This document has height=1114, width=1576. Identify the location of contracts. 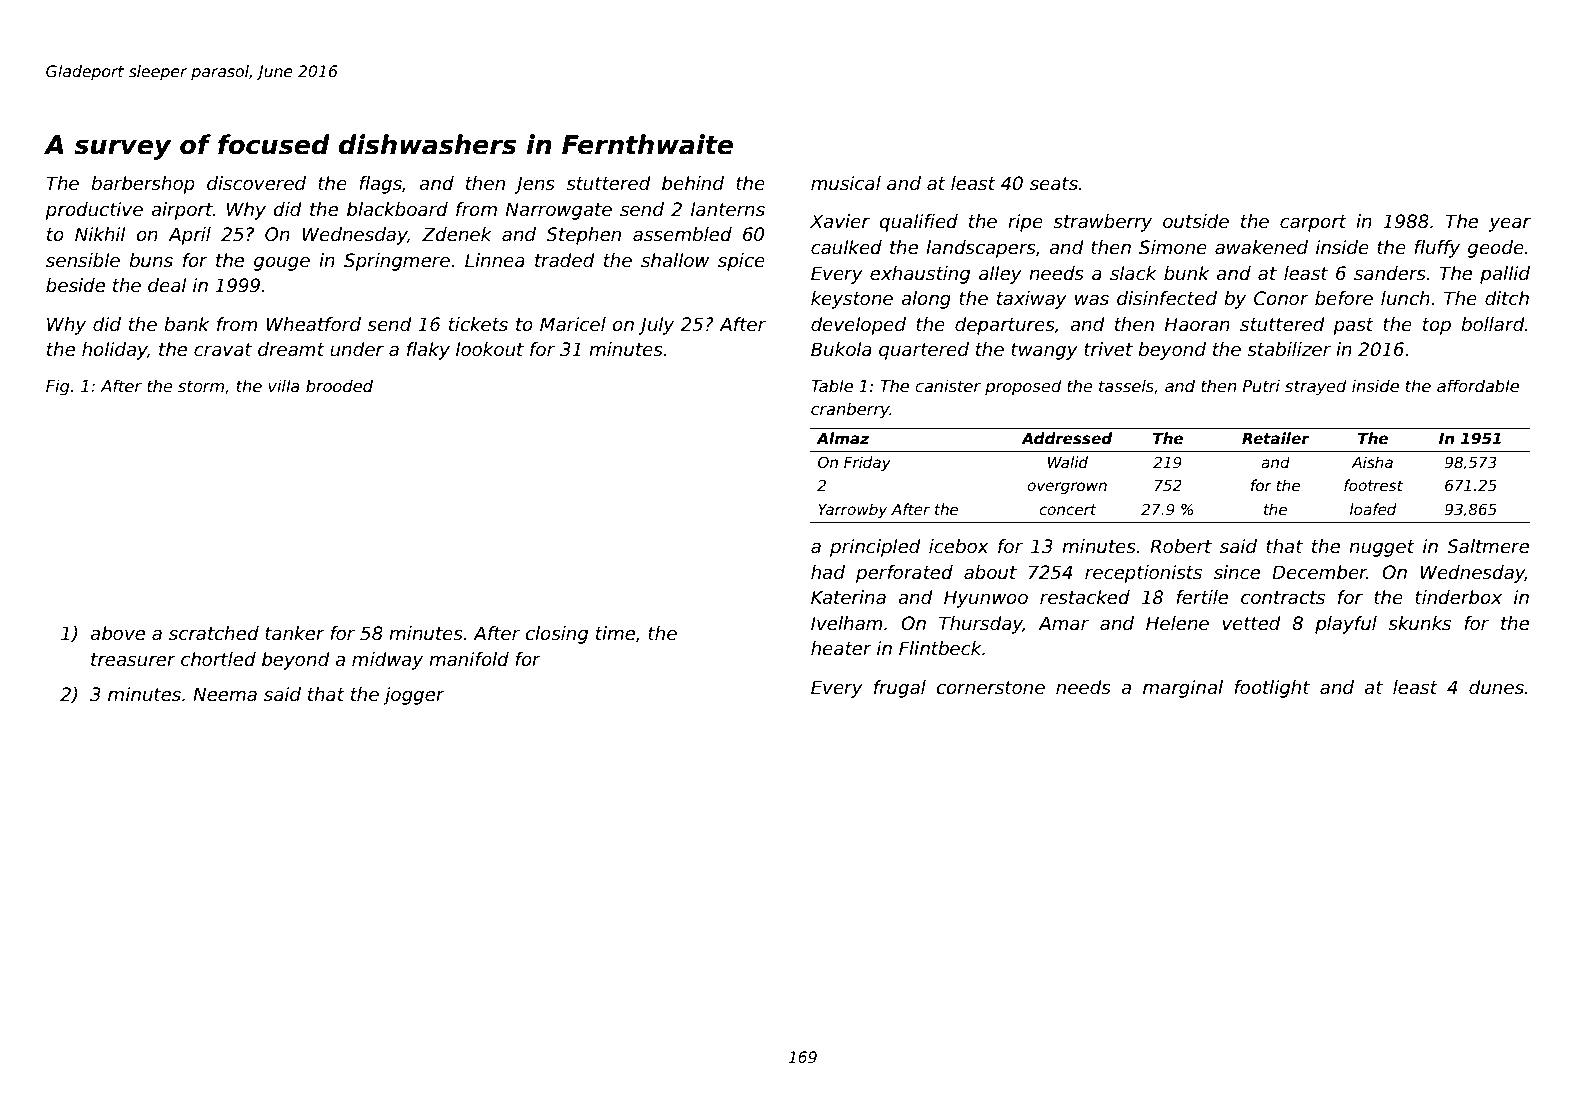
(1283, 598).
